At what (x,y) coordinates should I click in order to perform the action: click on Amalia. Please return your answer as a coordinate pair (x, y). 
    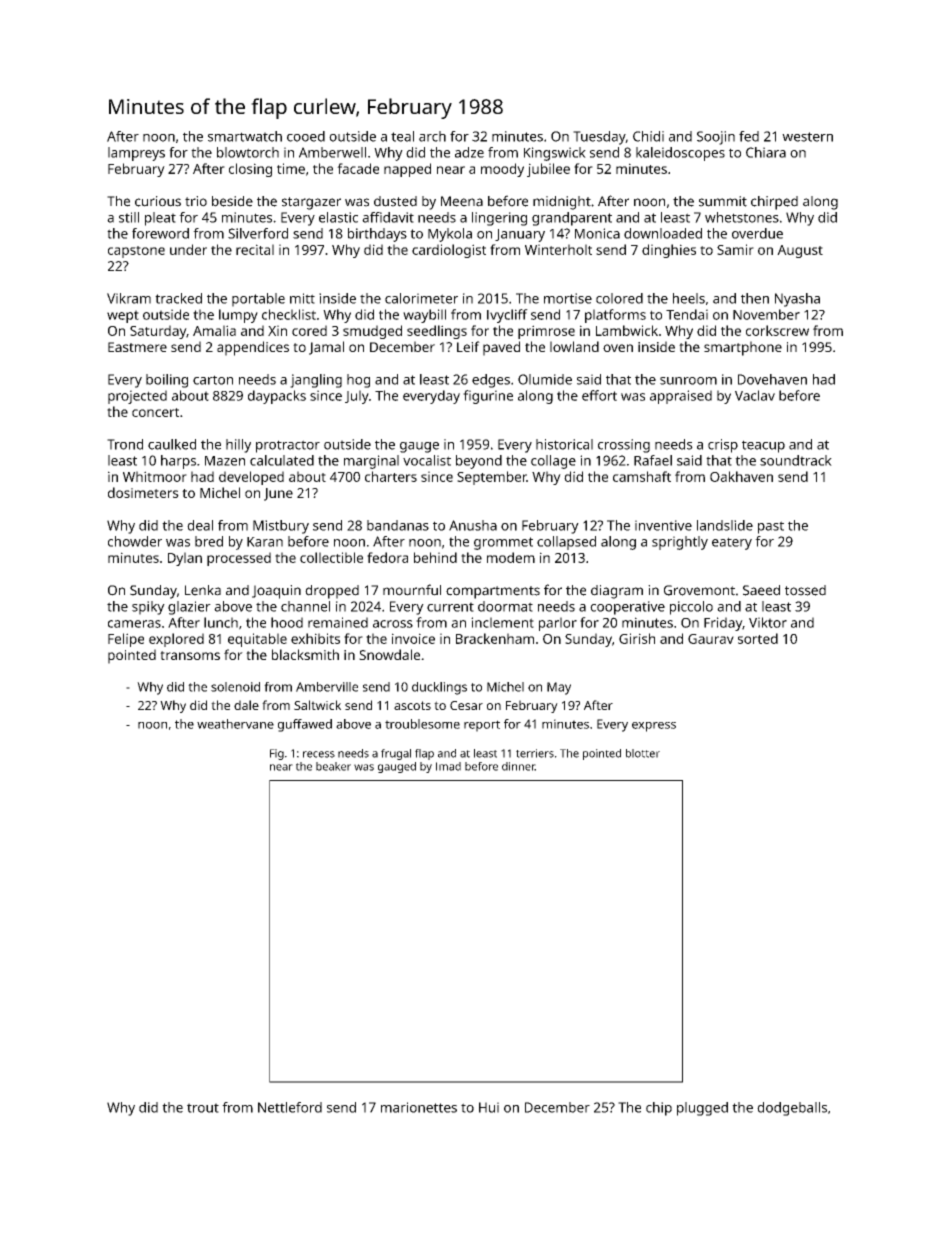
    Looking at the image, I should click on (214, 330).
